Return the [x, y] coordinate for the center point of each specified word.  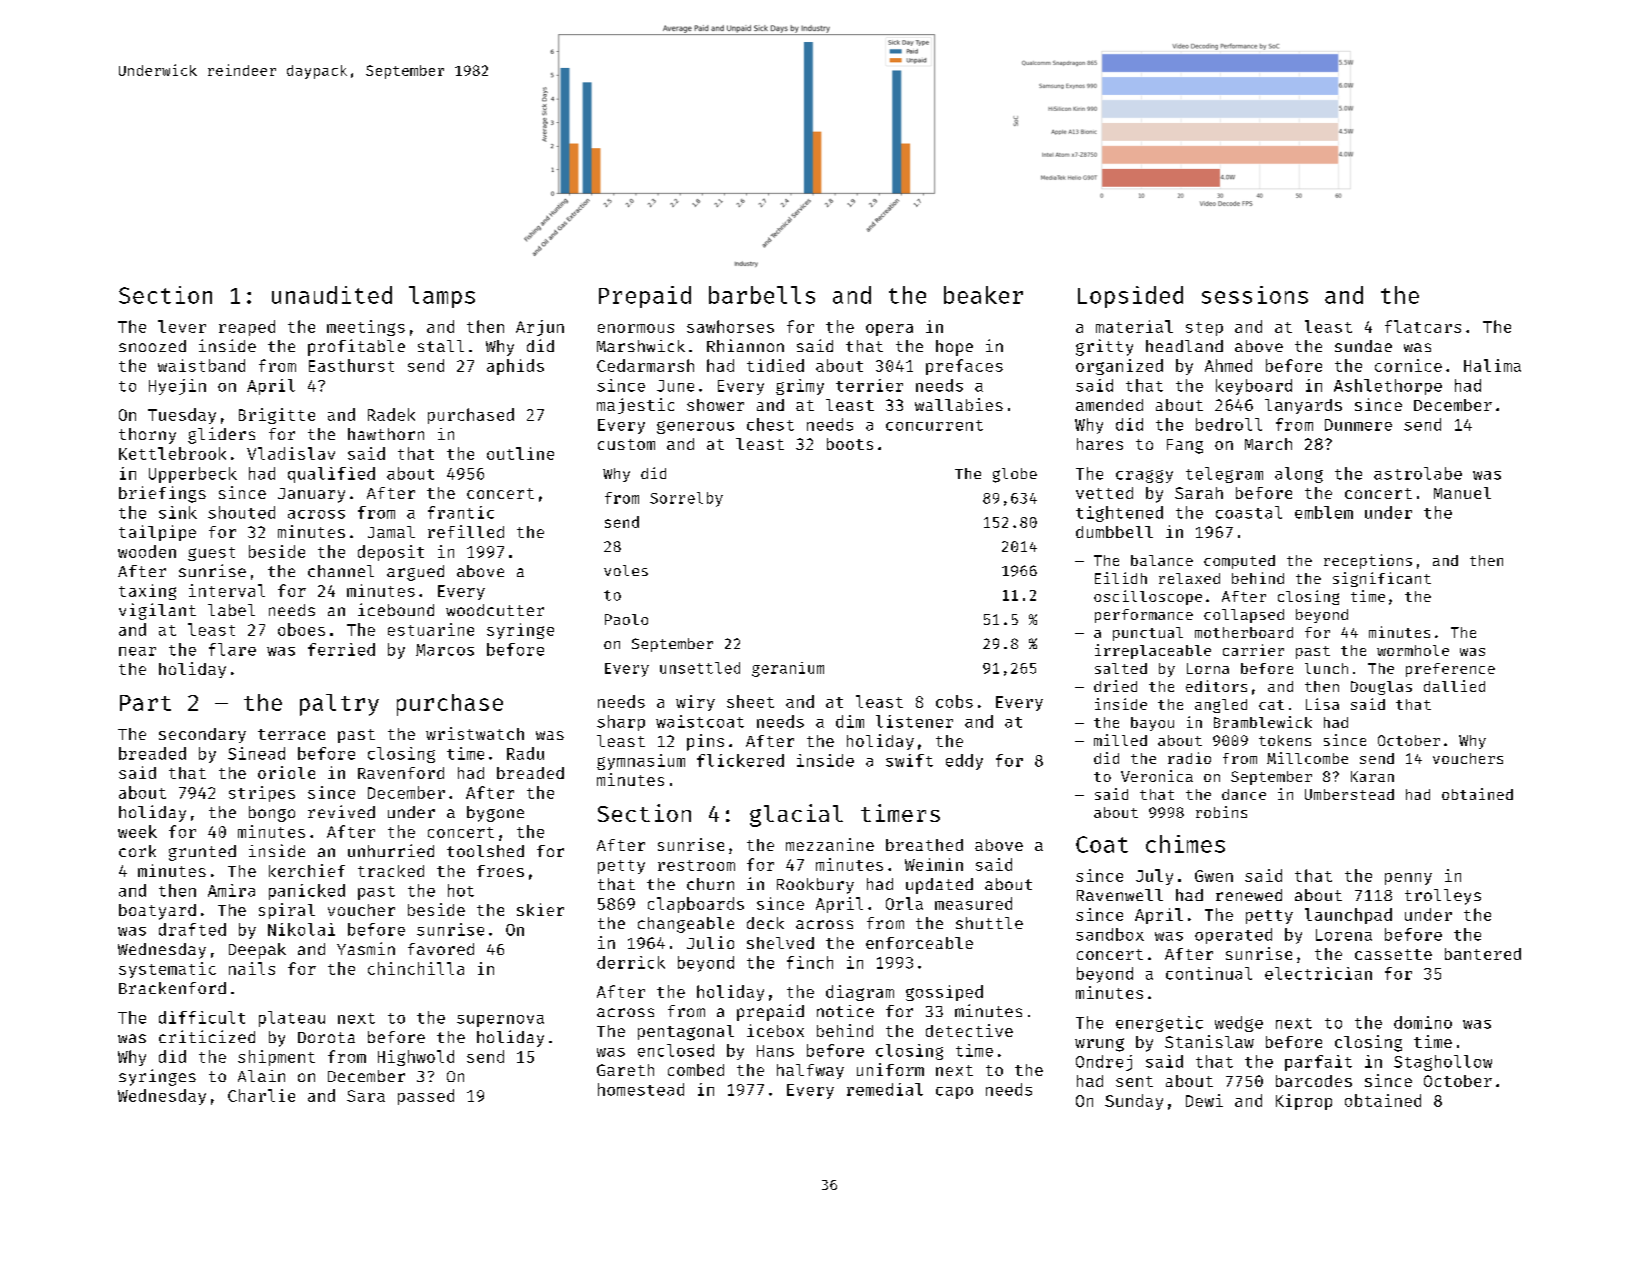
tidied [775, 365]
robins [1221, 812]
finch [810, 962]
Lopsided [1130, 297]
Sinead [256, 753]
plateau [292, 1019]
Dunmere [1358, 425]
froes [500, 871]
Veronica [1157, 776]
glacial [796, 815]
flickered [740, 760]
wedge [1239, 1024]
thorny [147, 436]
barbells [762, 295]
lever [182, 326]
